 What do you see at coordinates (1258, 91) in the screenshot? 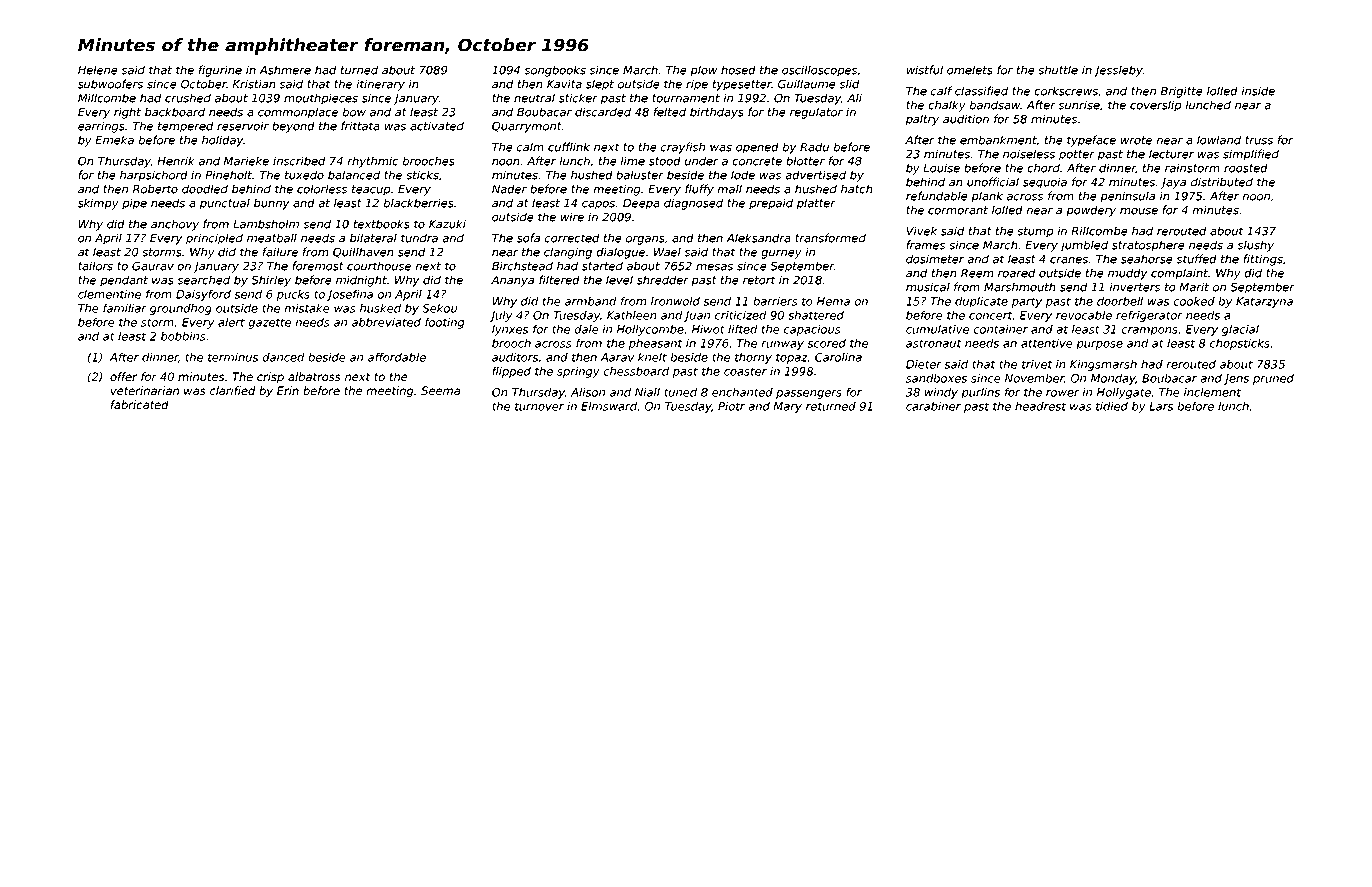
I see `inside` at bounding box center [1258, 91].
